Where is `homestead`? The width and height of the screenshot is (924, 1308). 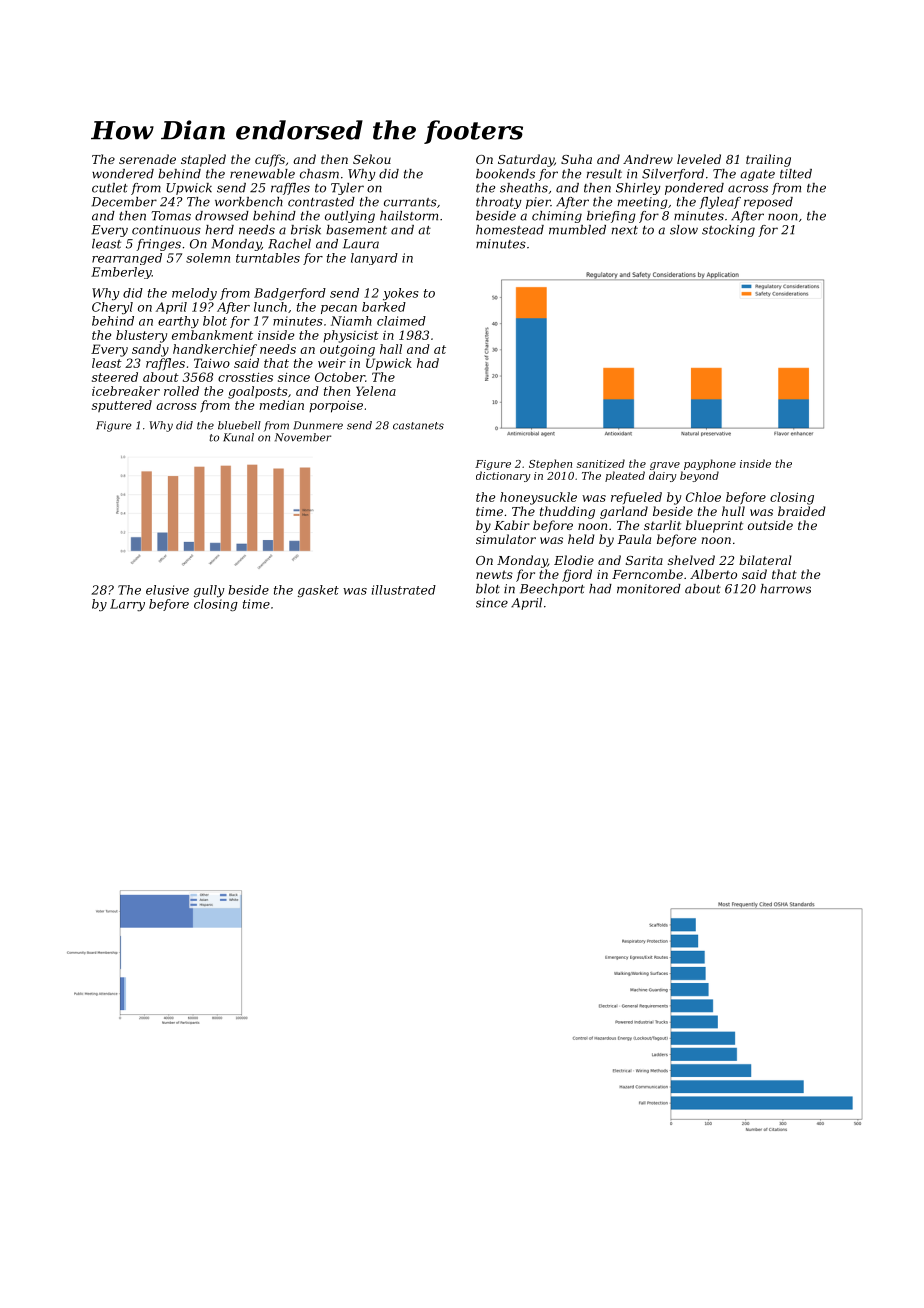 homestead is located at coordinates (510, 230).
